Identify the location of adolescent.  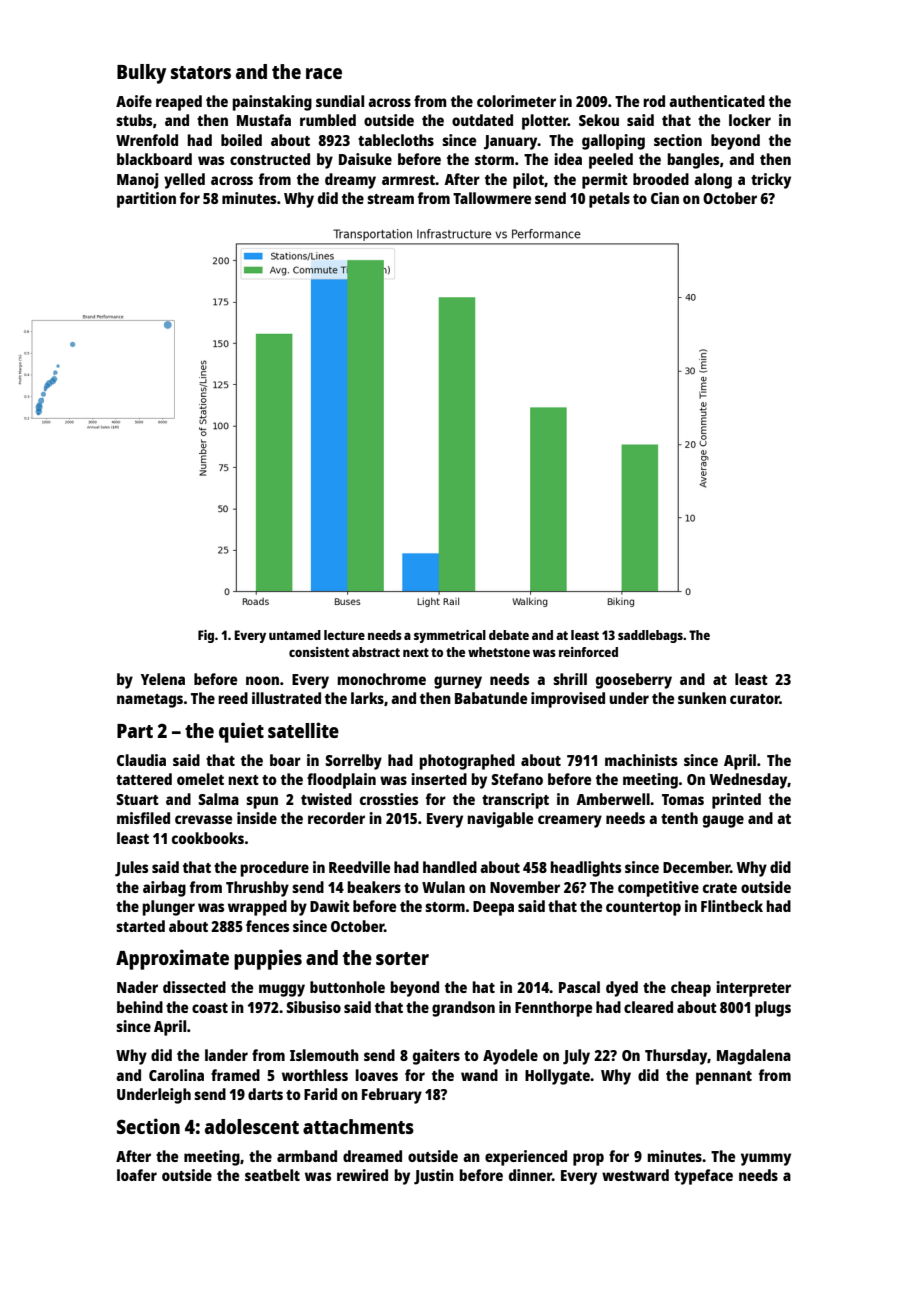
(252, 1126).
